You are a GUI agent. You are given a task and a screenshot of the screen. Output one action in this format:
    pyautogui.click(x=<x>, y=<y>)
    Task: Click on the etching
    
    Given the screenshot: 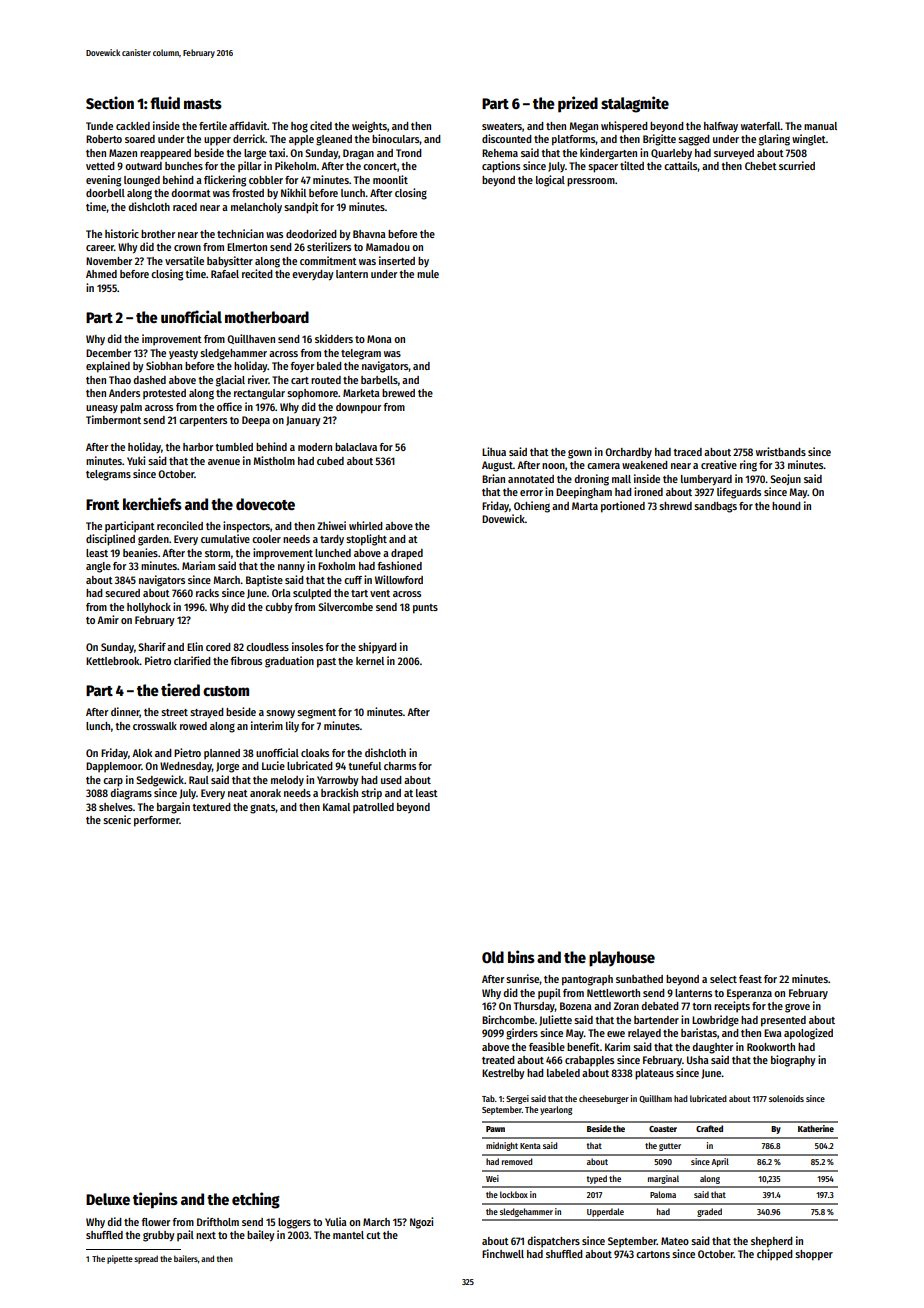 What is the action you would take?
    pyautogui.click(x=256, y=1200)
